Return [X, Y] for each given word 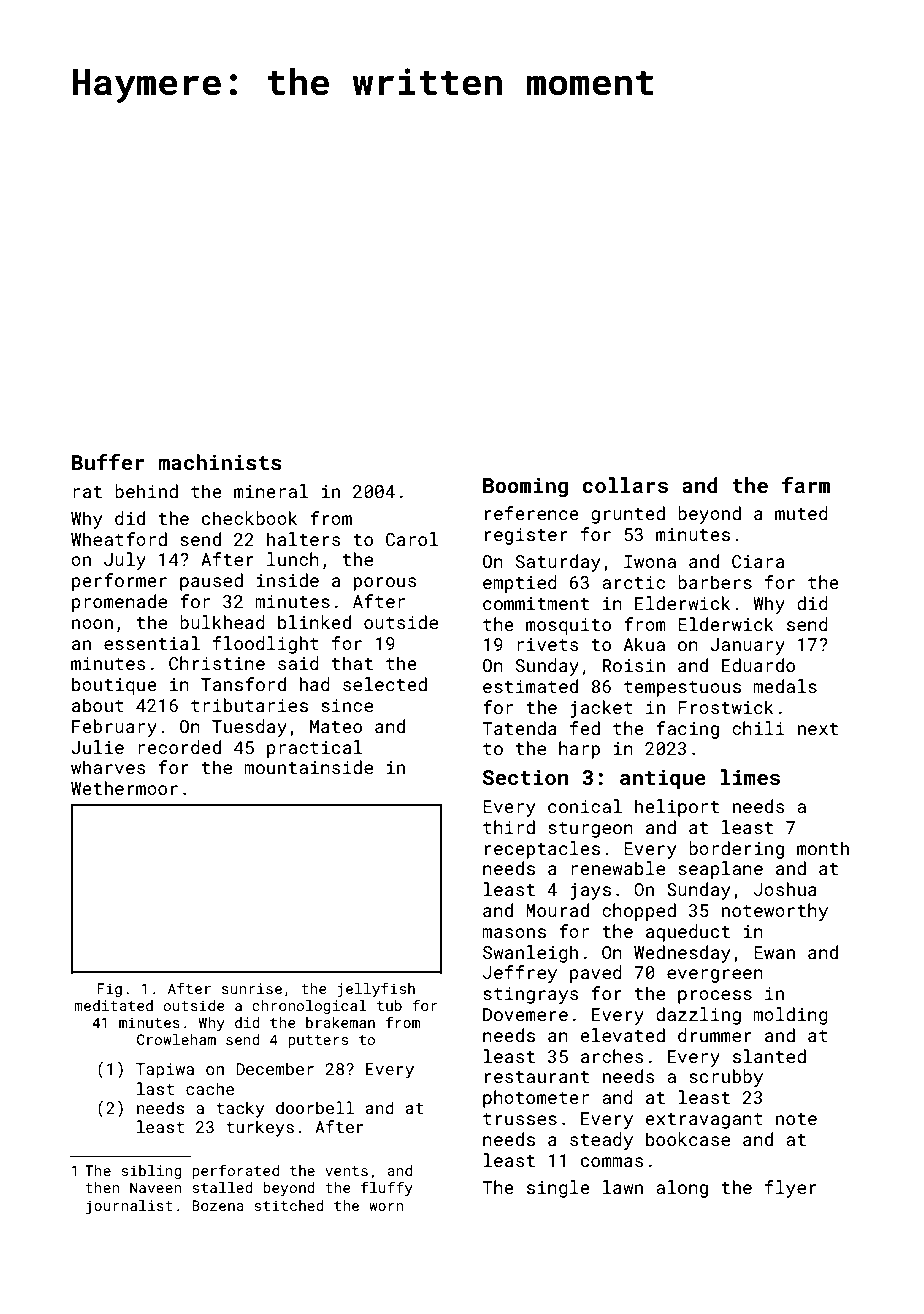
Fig [109, 990]
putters [318, 1041]
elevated [623, 1035]
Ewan [774, 952]
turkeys [260, 1128]
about [98, 705]
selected [385, 684]
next [818, 729]
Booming [525, 488]
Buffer [108, 462]
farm [806, 485]
